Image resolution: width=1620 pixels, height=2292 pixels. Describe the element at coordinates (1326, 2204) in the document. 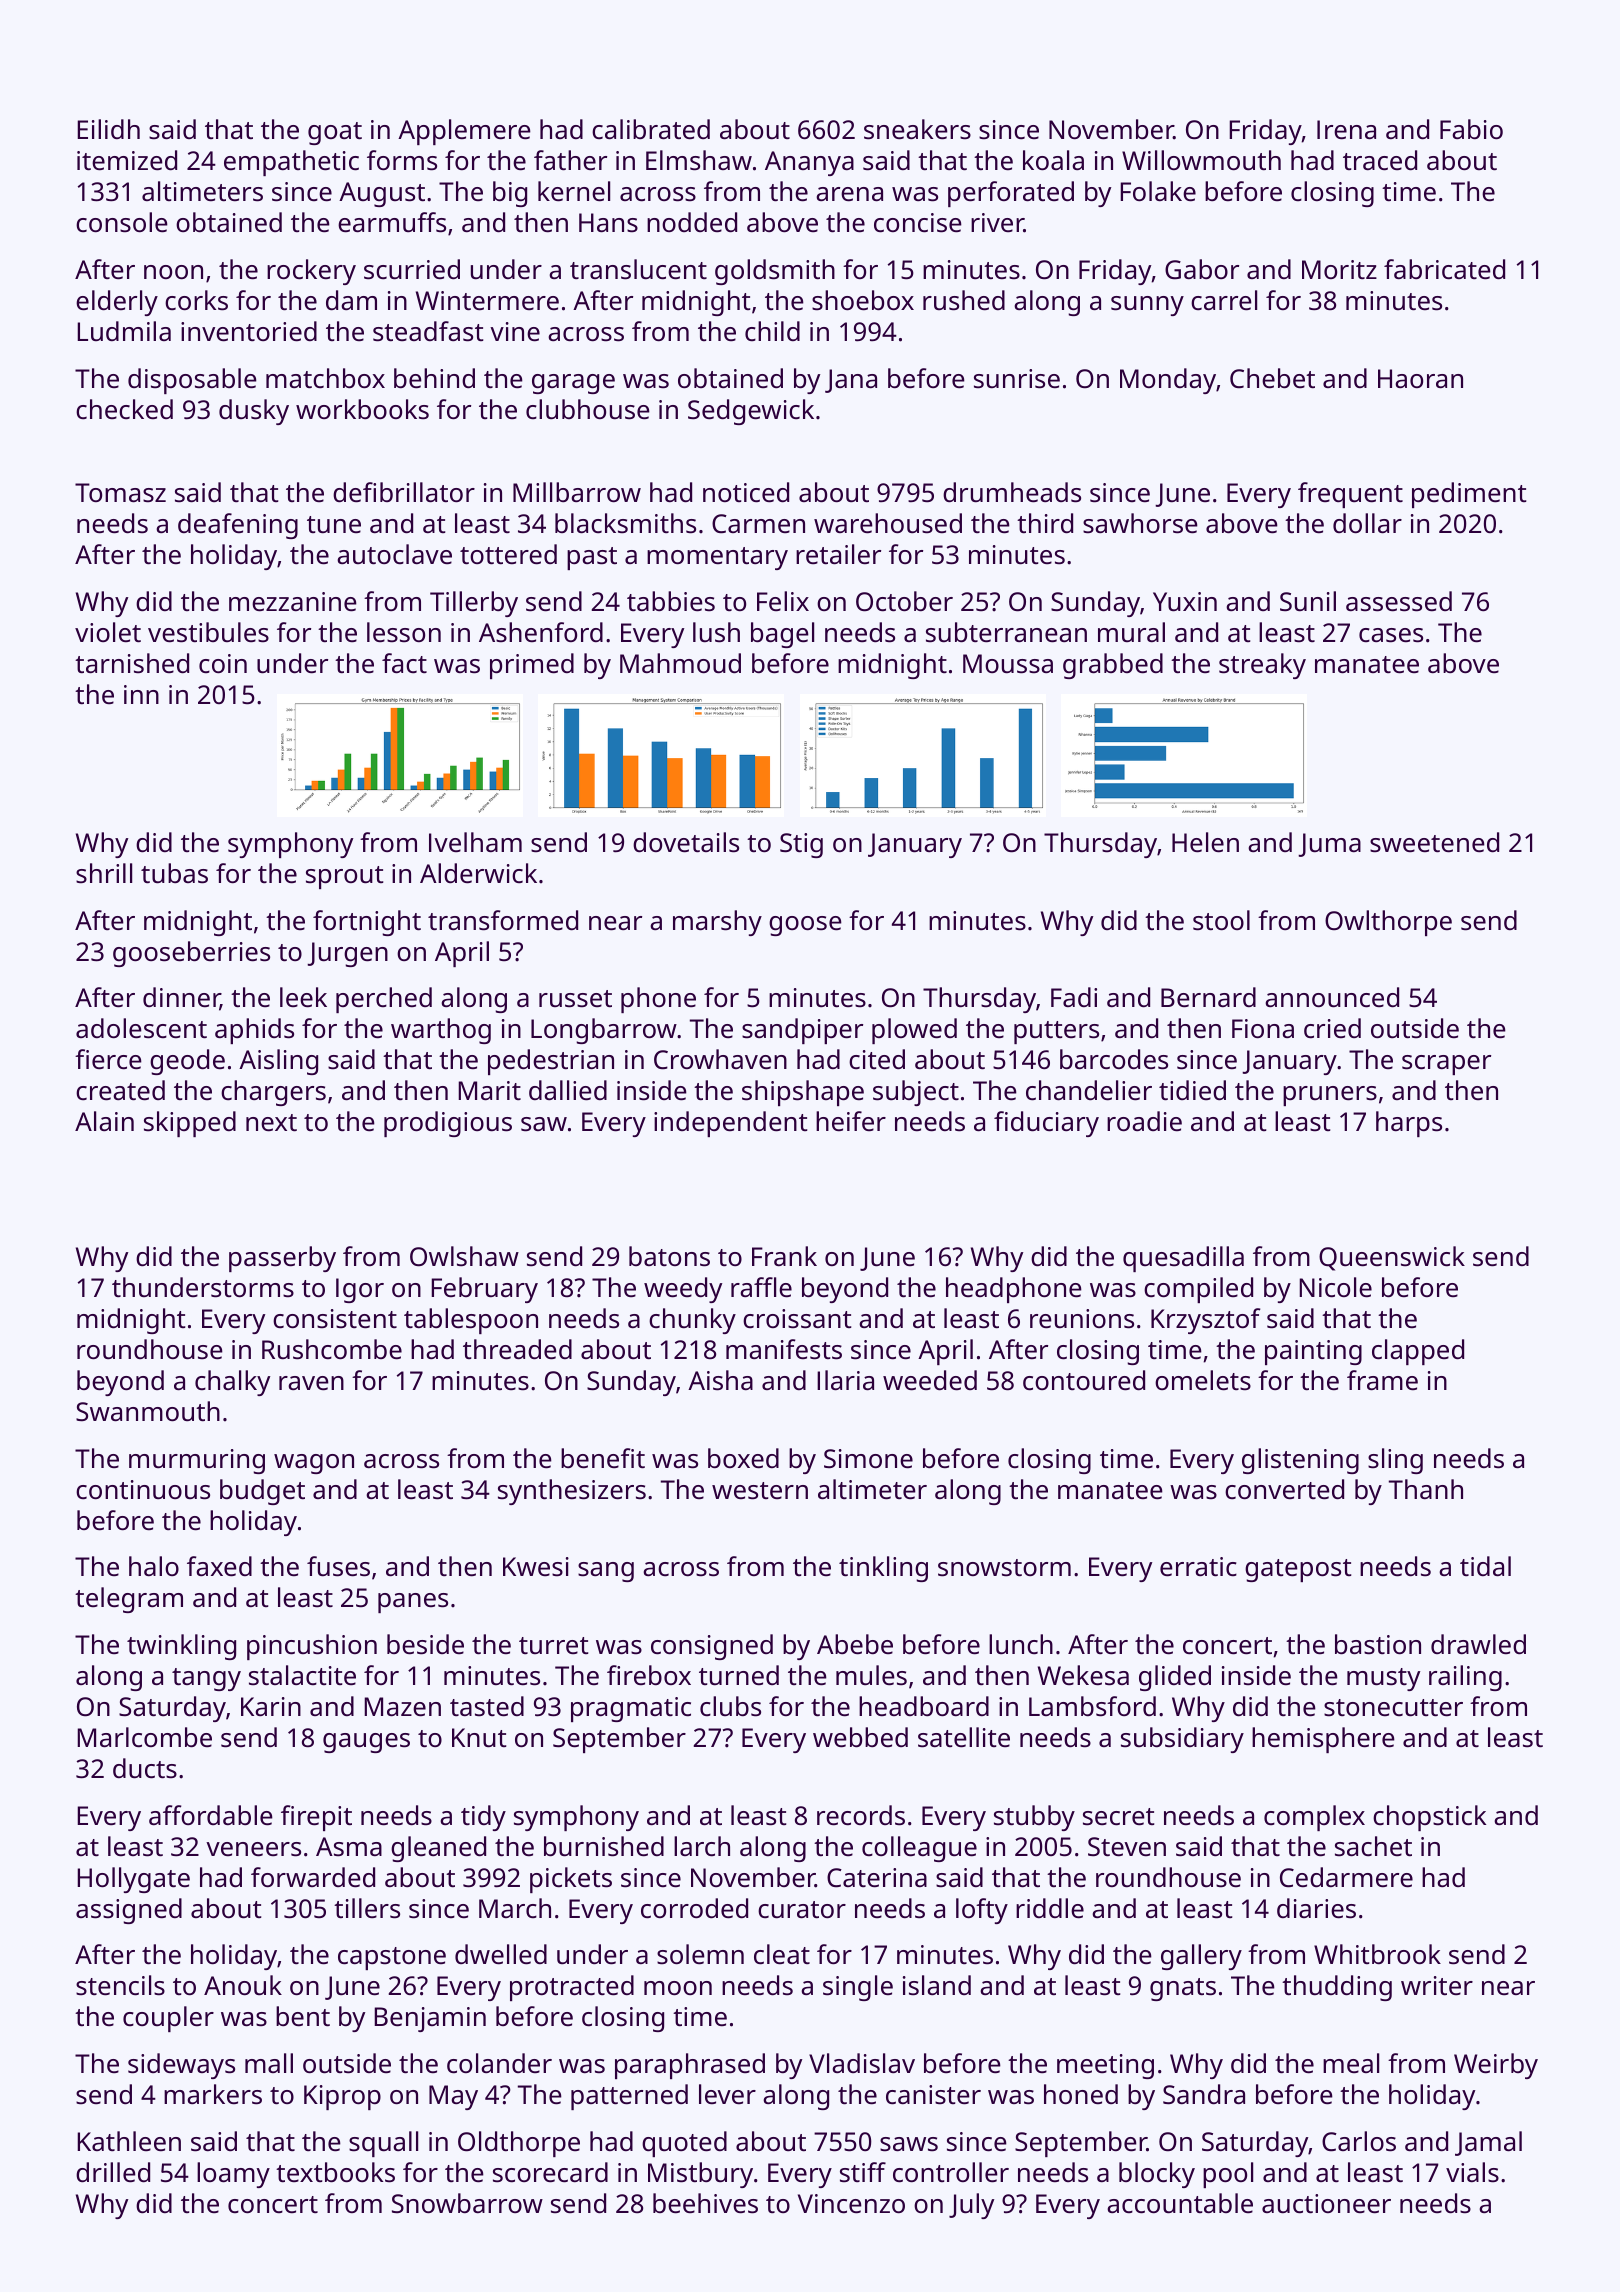

I see `auctioneer` at that location.
